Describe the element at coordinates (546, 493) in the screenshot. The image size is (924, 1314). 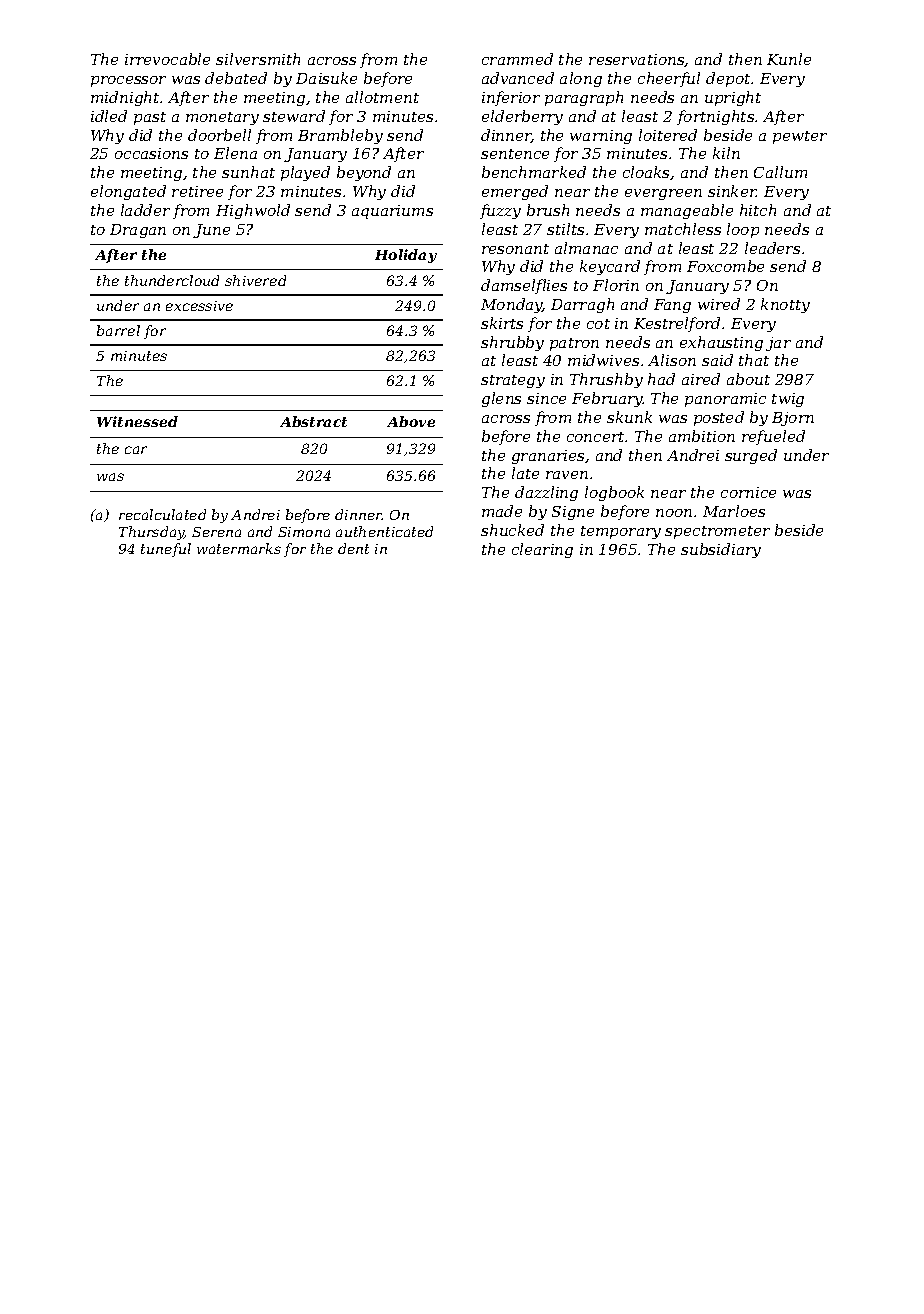
I see `dazzling` at that location.
